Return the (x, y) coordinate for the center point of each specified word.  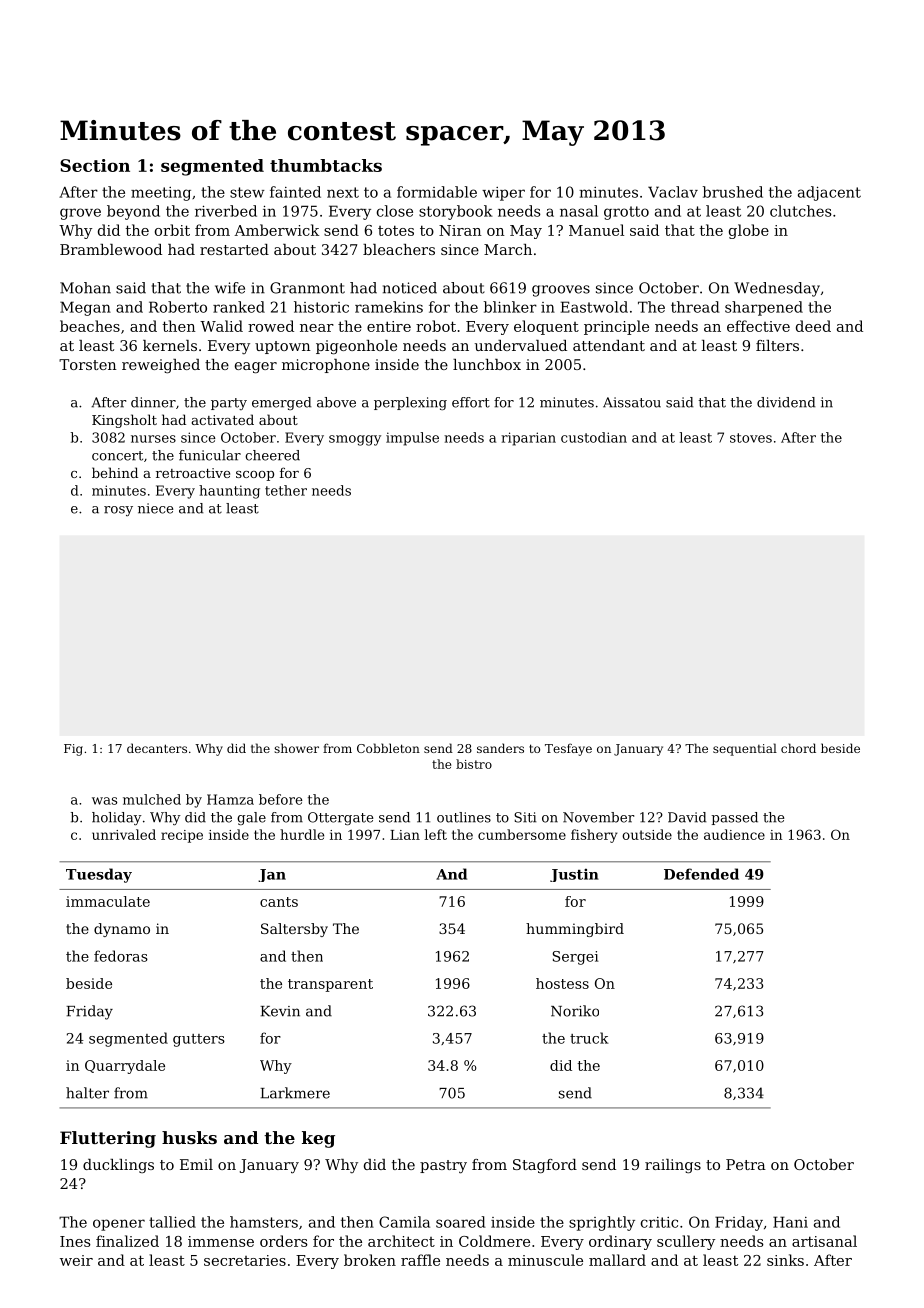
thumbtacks (326, 165)
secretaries (245, 1260)
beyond (133, 212)
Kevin (280, 1011)
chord (798, 748)
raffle (420, 1260)
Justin (574, 875)
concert (117, 456)
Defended (701, 874)
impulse (412, 439)
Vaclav (673, 192)
